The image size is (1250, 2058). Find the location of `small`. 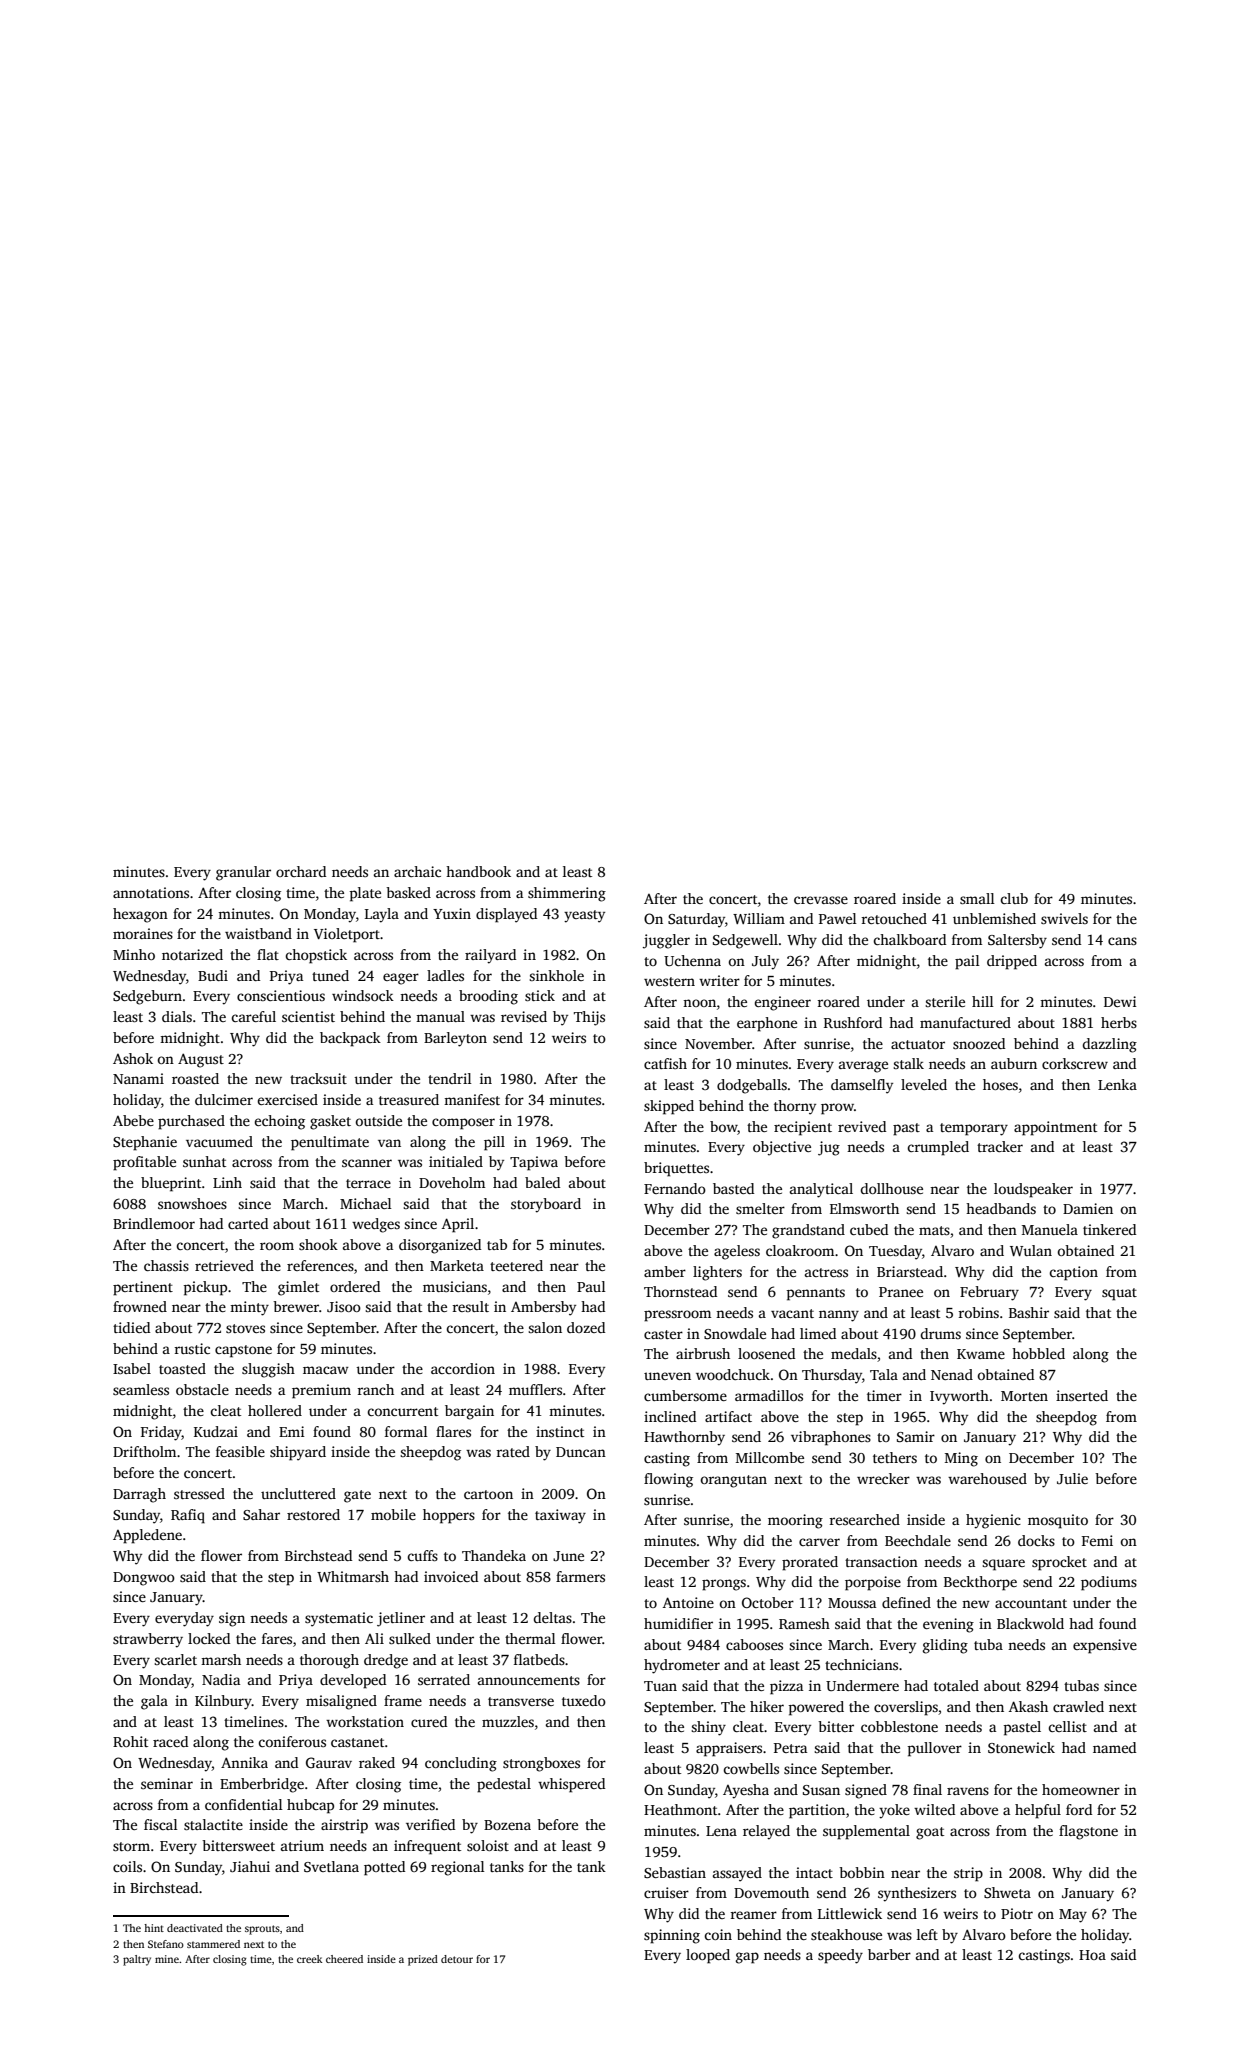

small is located at coordinates (977, 898).
